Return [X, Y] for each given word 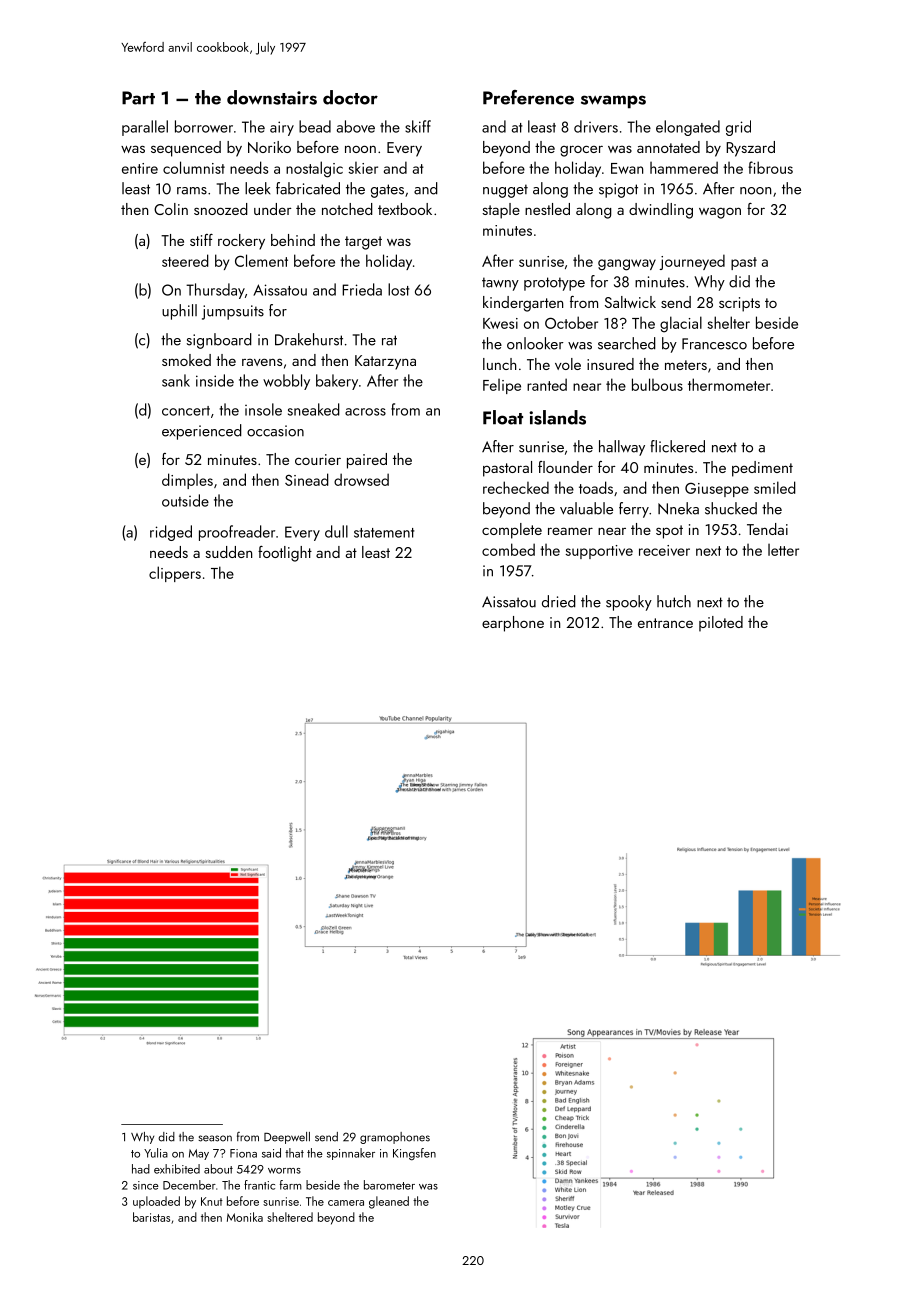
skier [363, 168]
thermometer [729, 384]
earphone [513, 624]
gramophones [395, 1138]
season [215, 1138]
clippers [175, 574]
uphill [179, 312]
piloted [721, 624]
